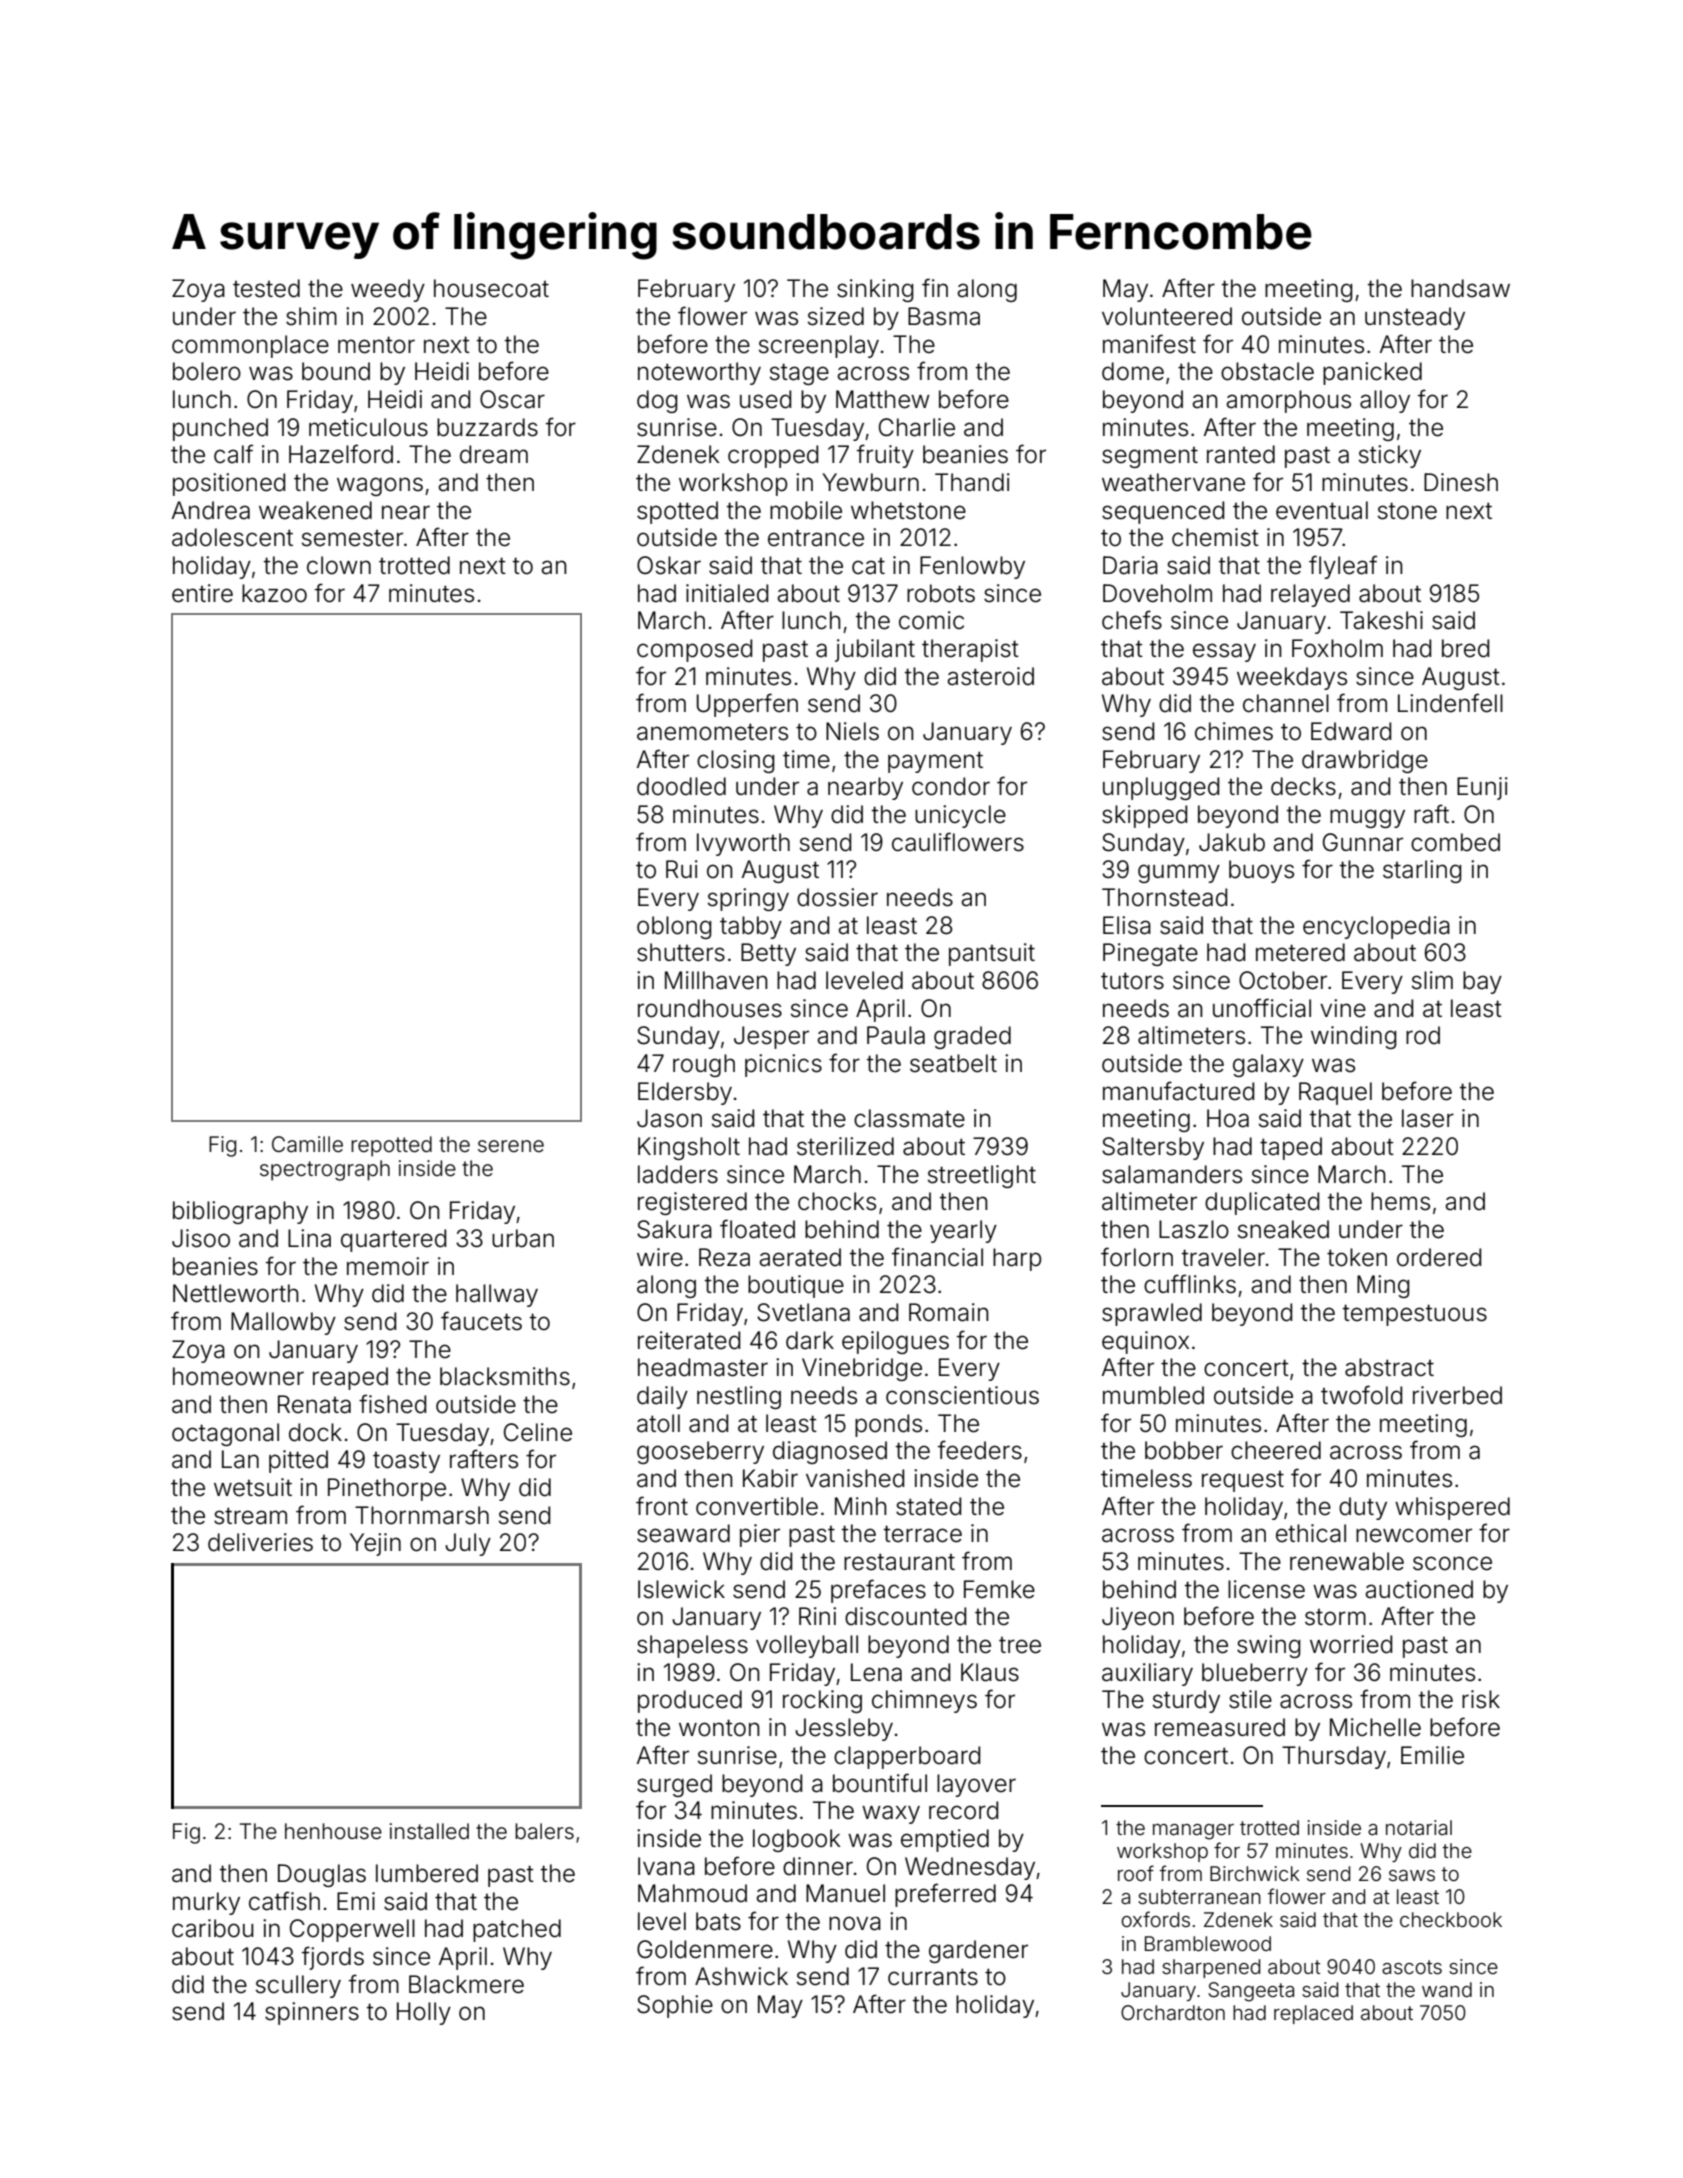  Describe the element at coordinates (980, 1450) in the page. I see `feeders` at that location.
